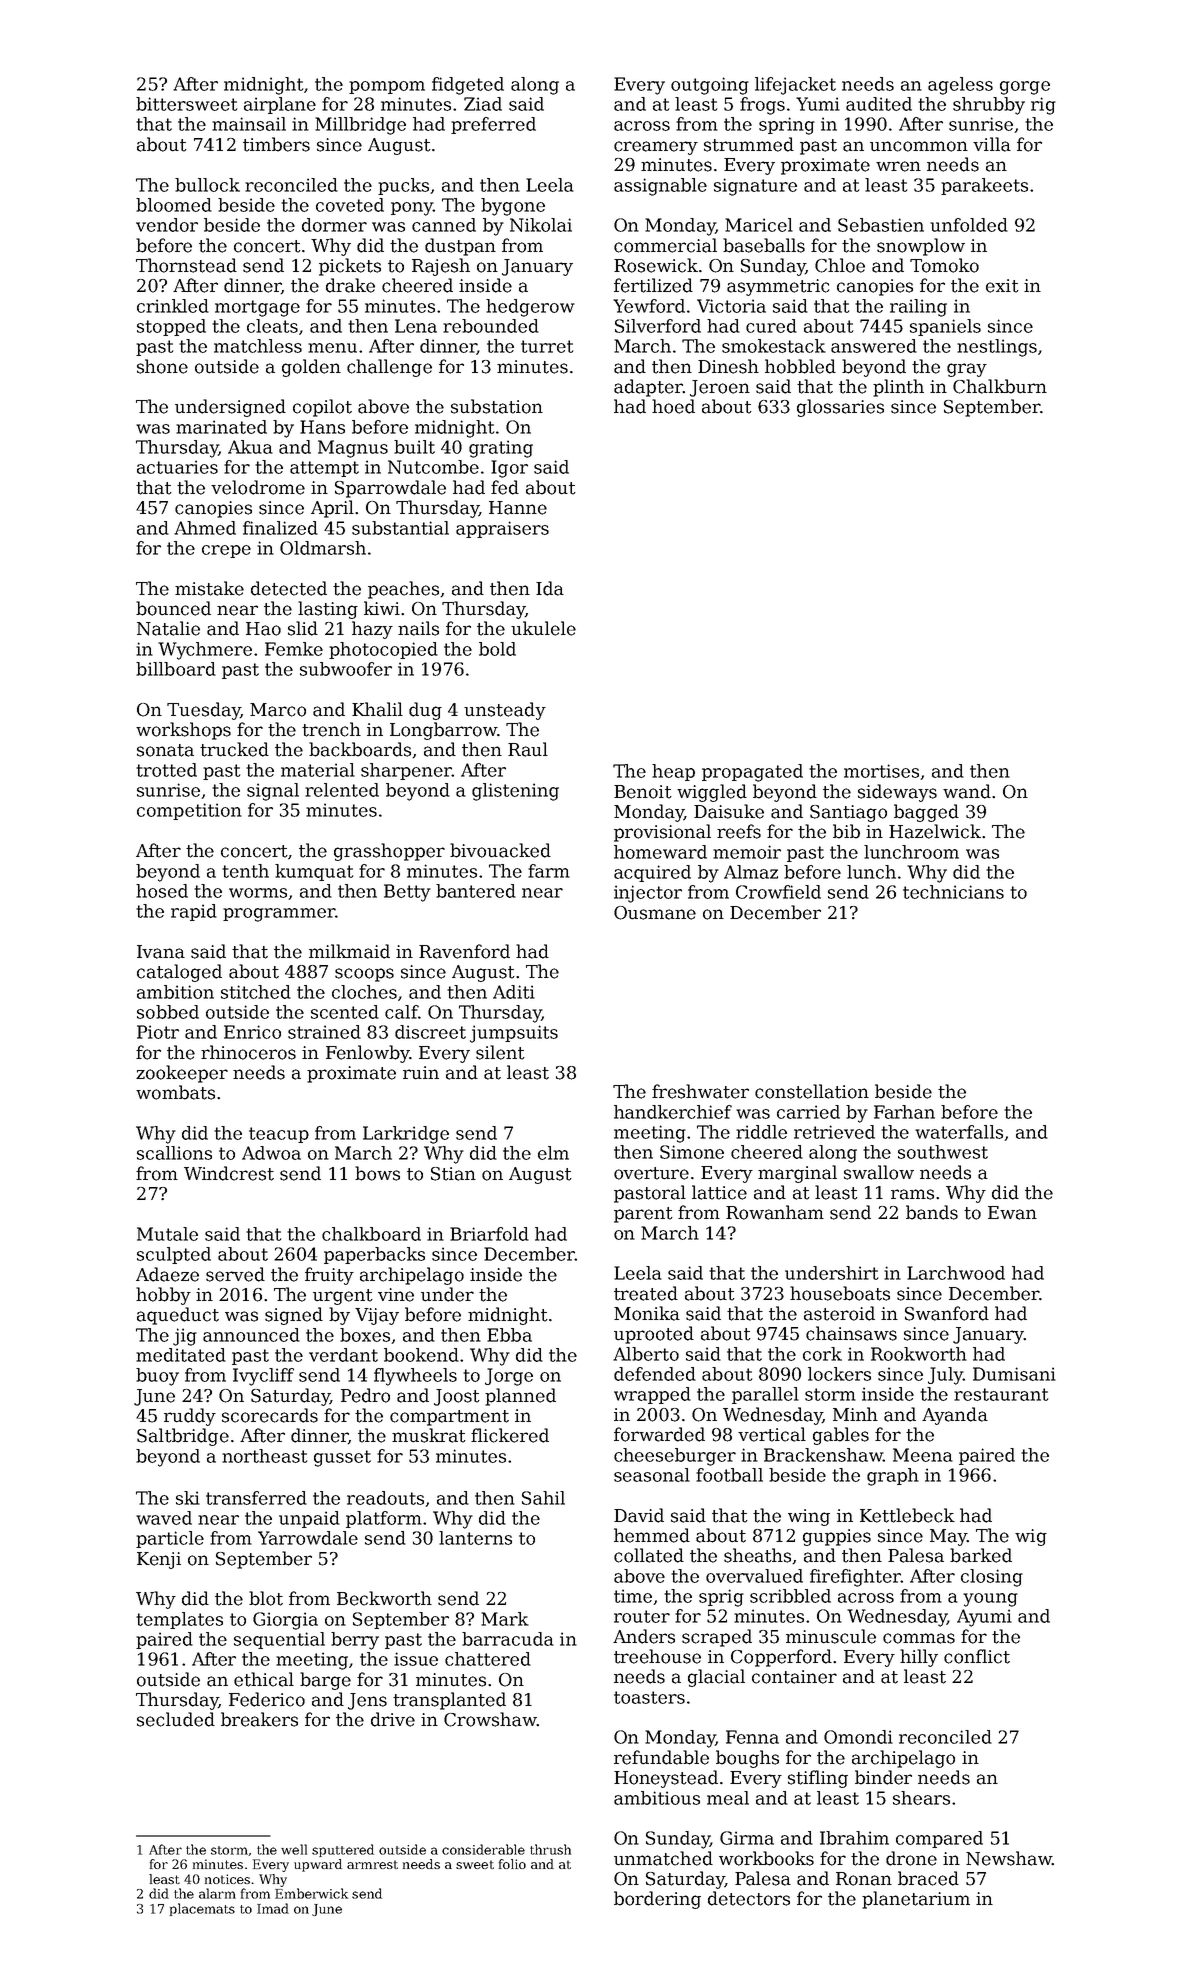  Describe the element at coordinates (692, 1152) in the screenshot. I see `Simone` at that location.
